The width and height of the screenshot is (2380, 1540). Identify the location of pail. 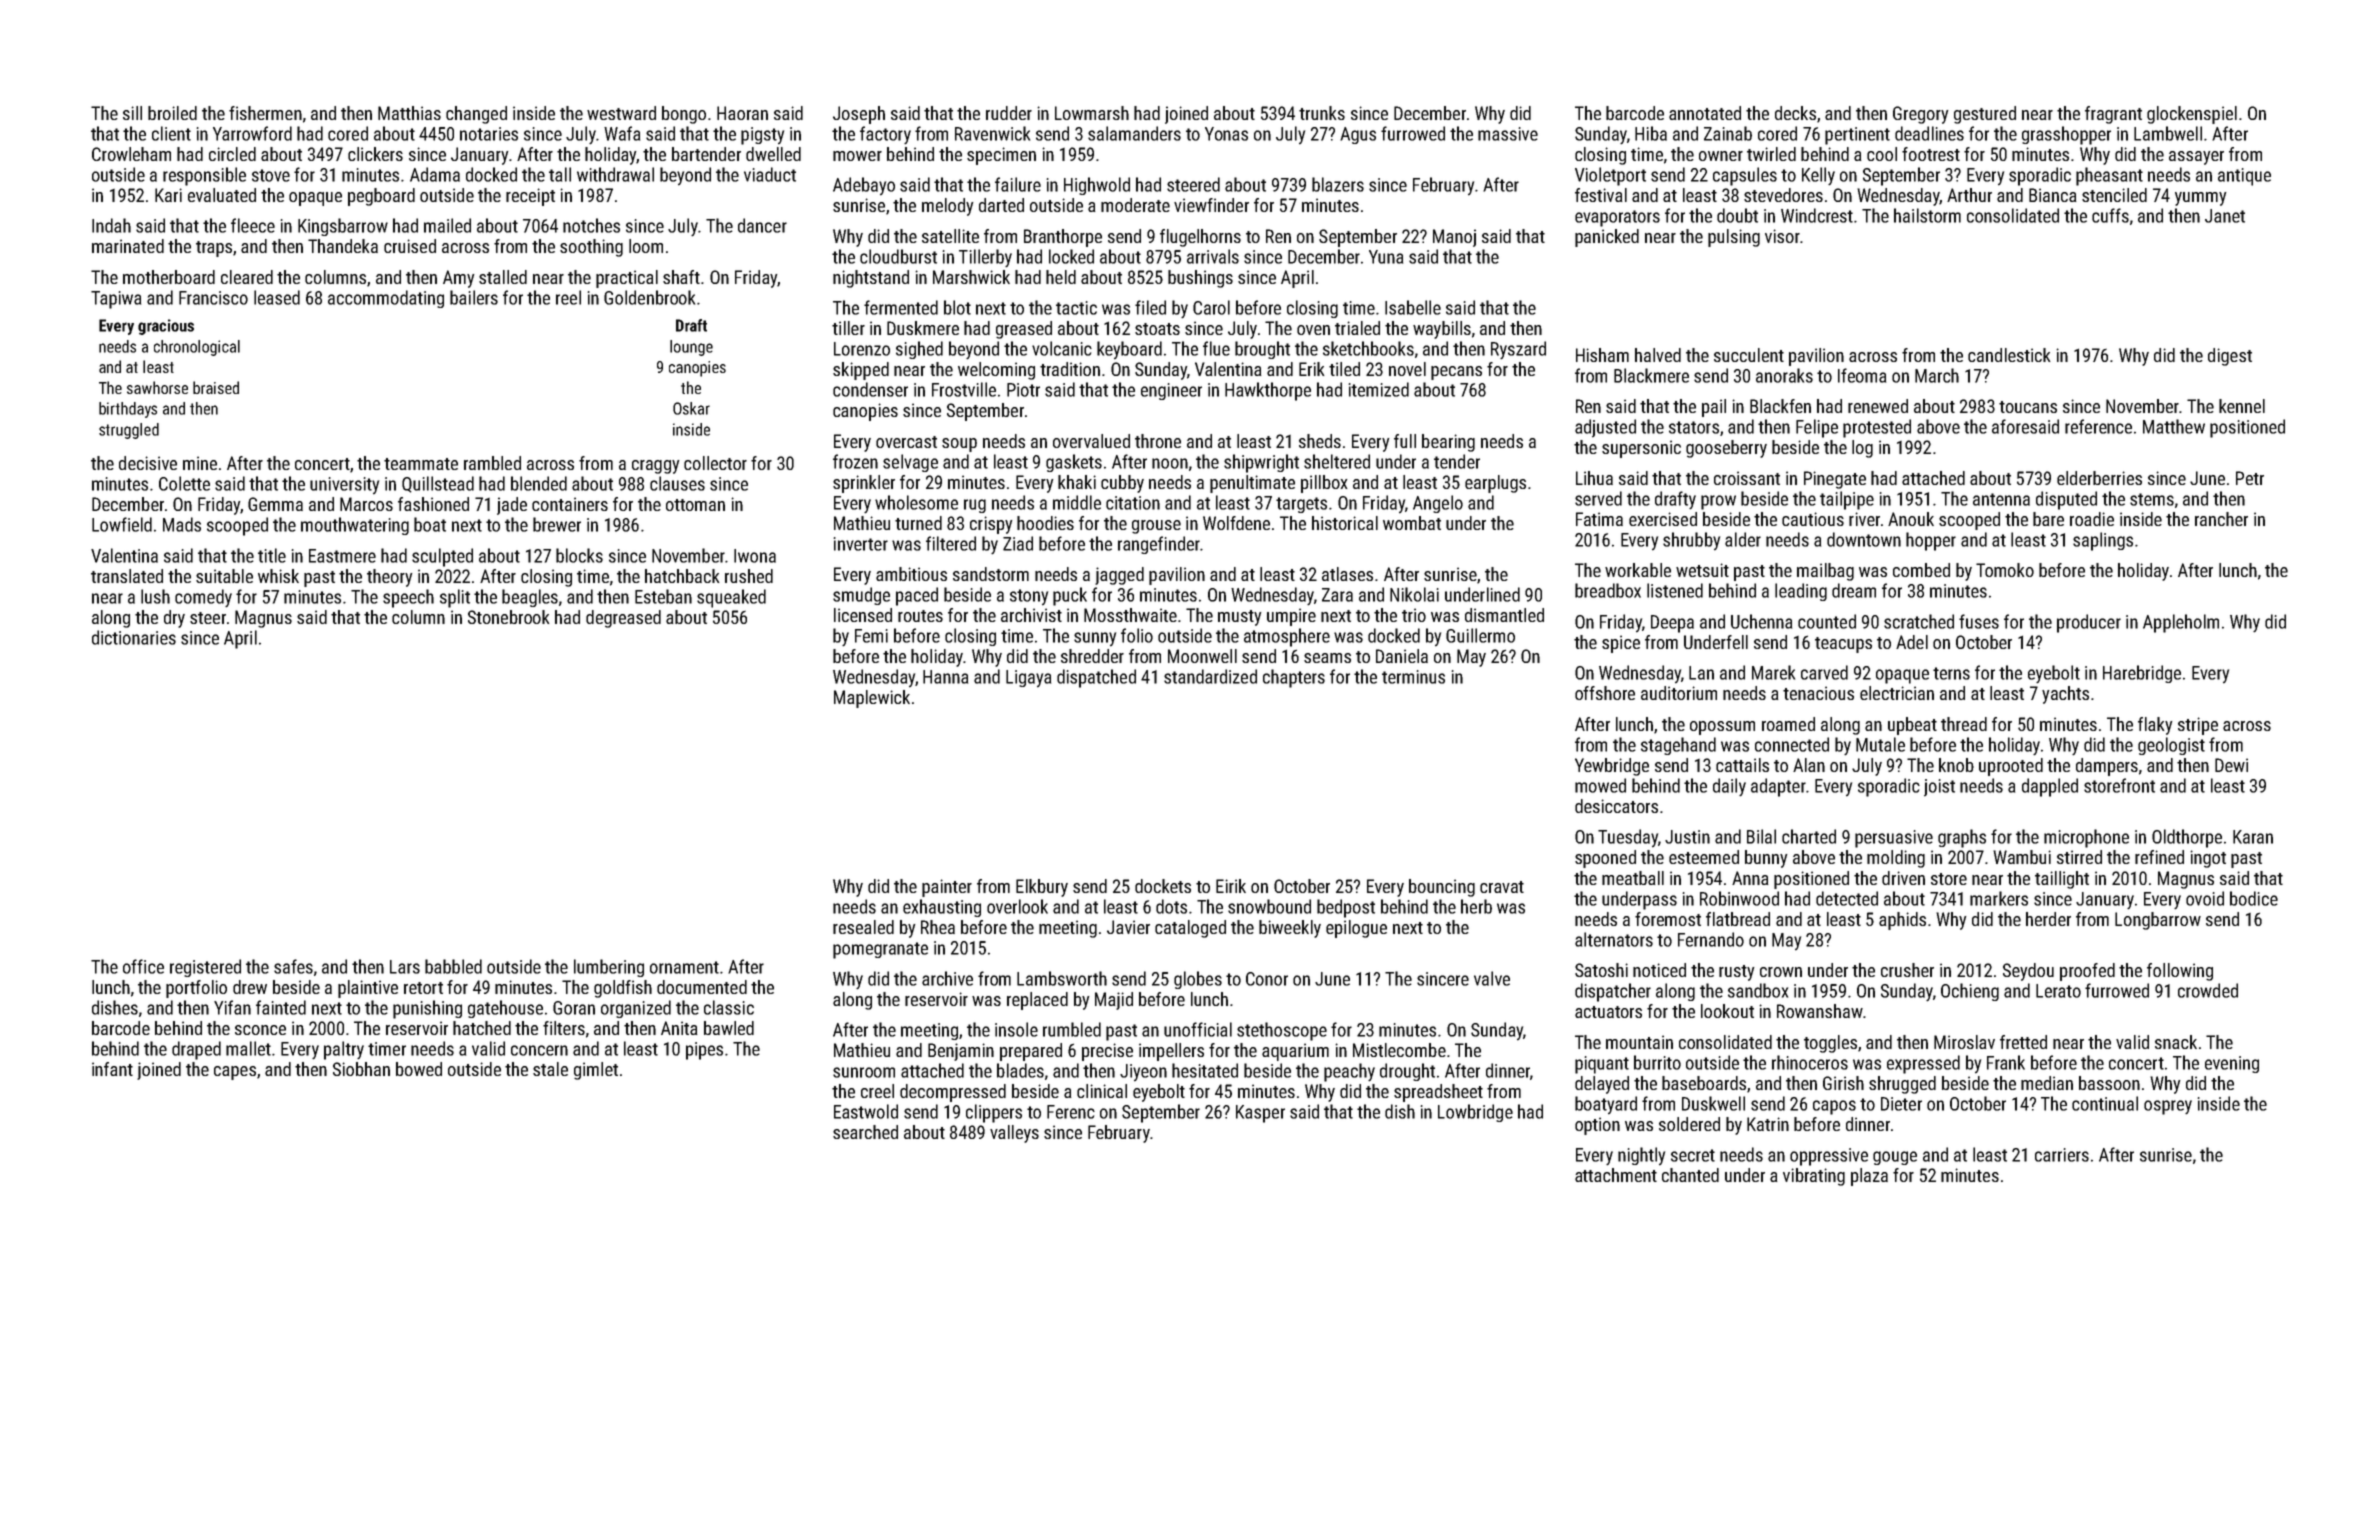
(1714, 408).
